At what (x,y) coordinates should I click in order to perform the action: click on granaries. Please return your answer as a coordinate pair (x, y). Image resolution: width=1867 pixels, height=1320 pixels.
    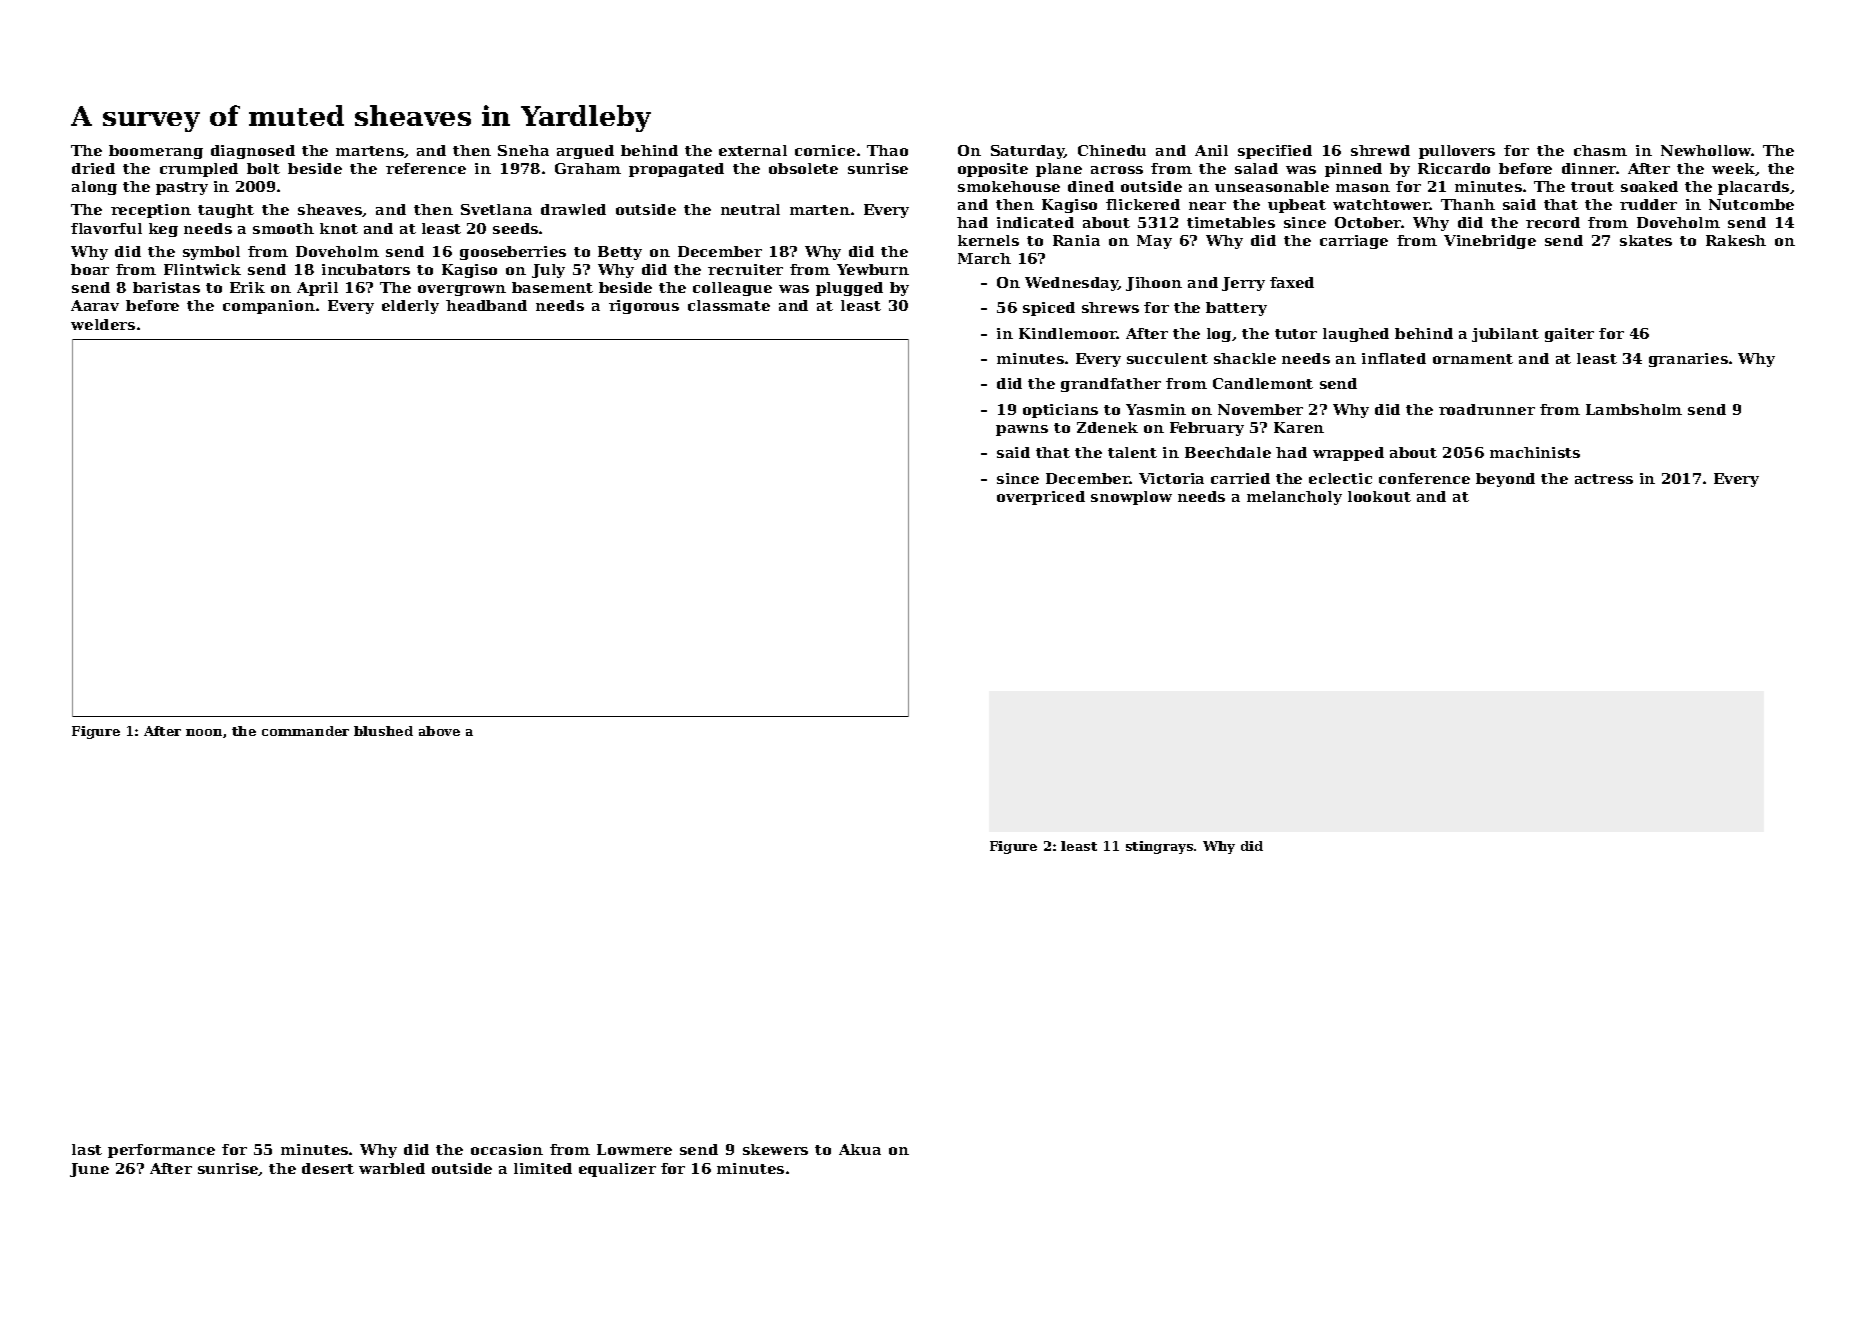
    Looking at the image, I should click on (1688, 360).
